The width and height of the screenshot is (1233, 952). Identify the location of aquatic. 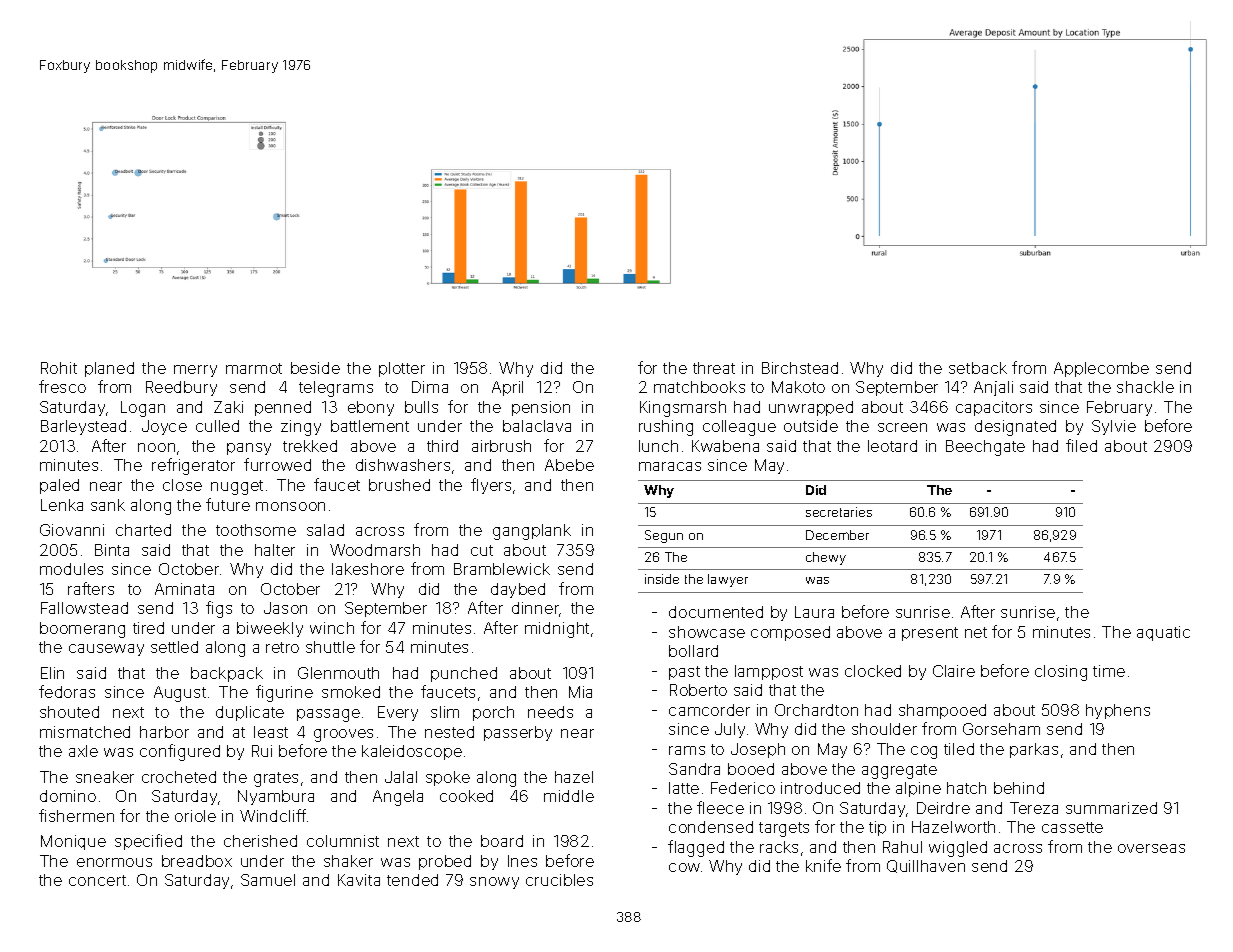
(1163, 633).
